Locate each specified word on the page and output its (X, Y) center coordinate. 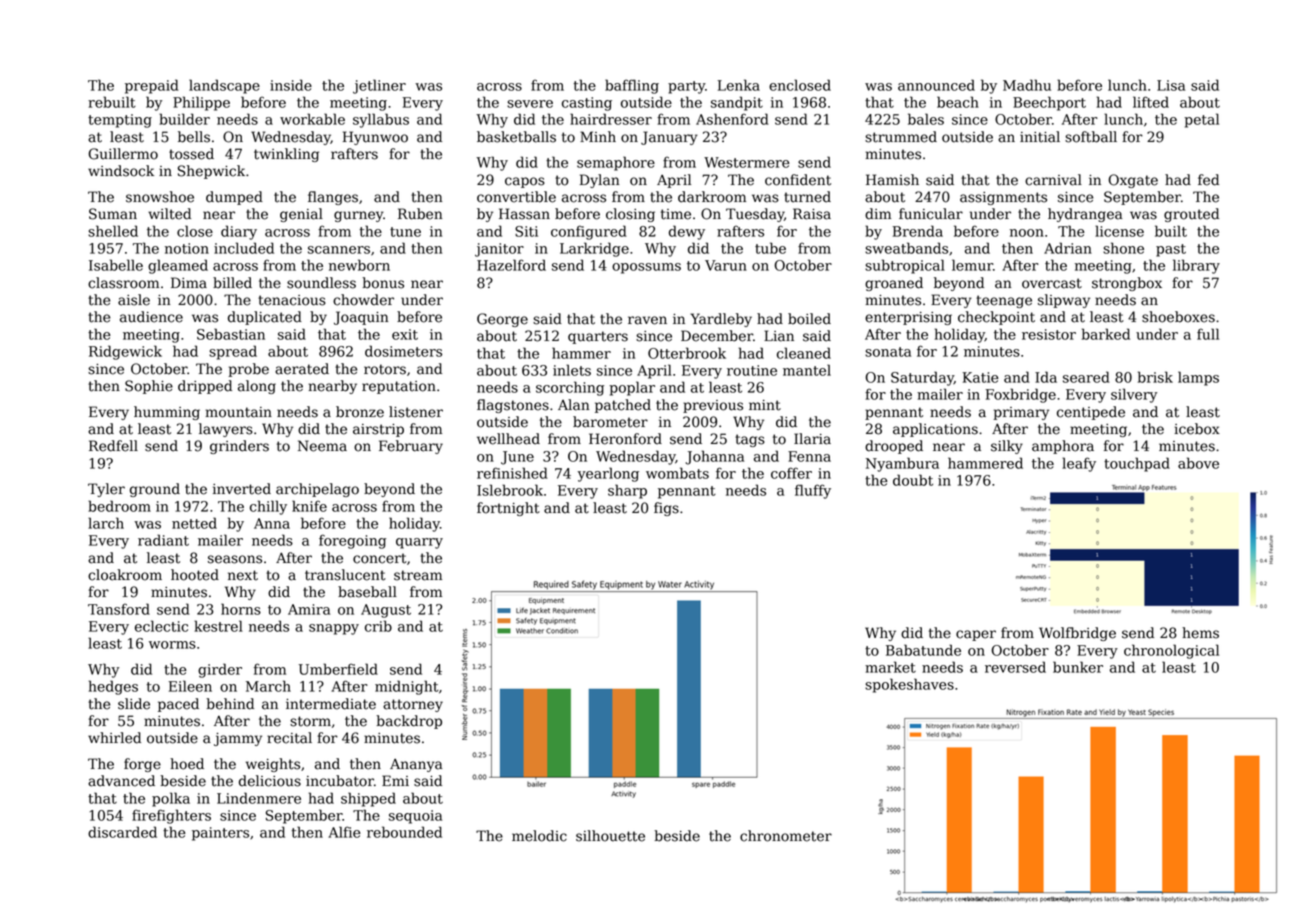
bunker (1078, 667)
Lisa (1171, 85)
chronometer (786, 836)
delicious (270, 781)
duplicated (265, 318)
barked (1106, 334)
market (890, 667)
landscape (224, 86)
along (257, 387)
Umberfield (338, 669)
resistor (1049, 334)
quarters (598, 337)
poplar (632, 388)
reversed (1015, 667)
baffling (632, 86)
